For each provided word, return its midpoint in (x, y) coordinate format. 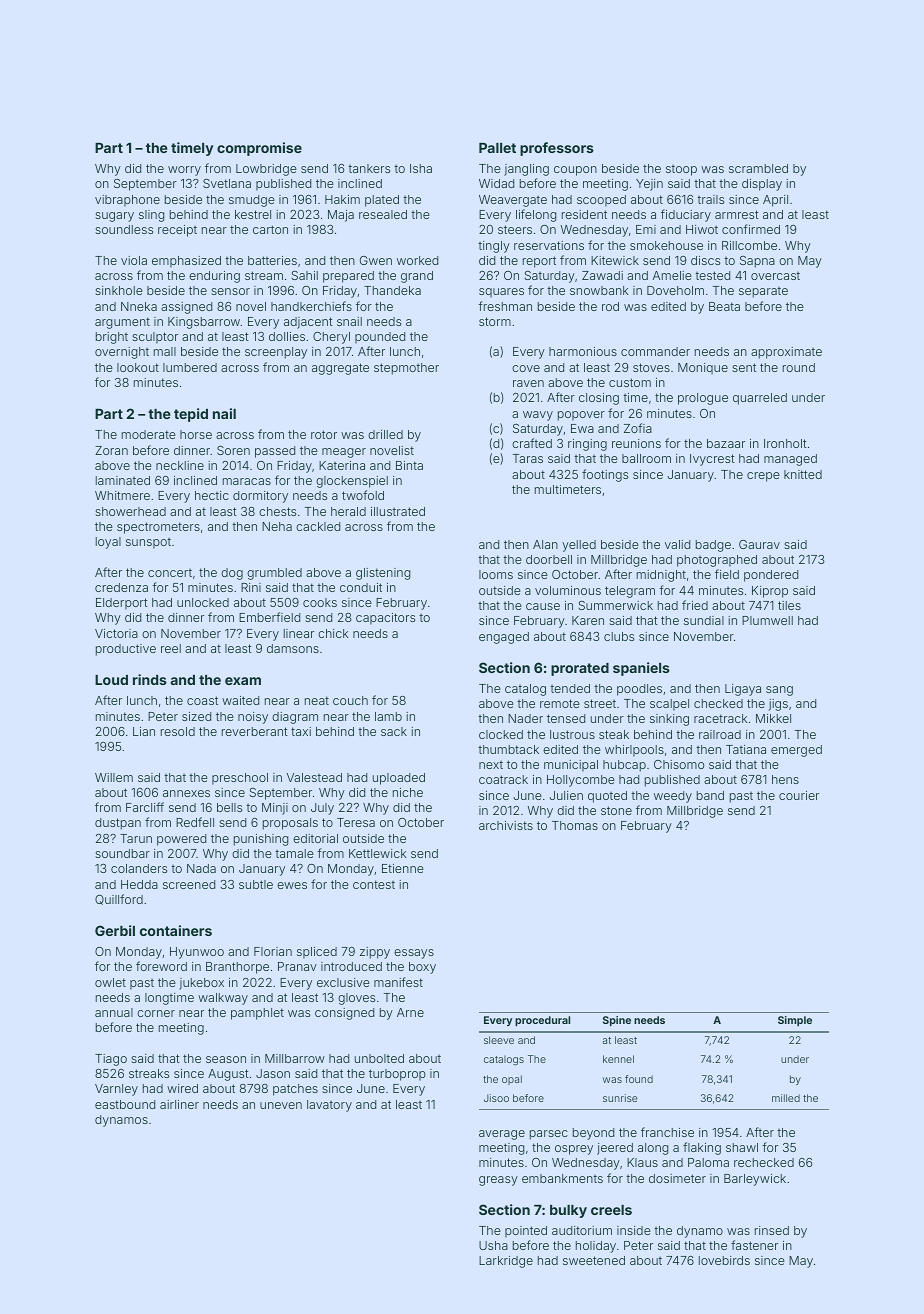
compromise (259, 149)
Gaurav (759, 544)
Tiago (111, 1060)
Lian (144, 731)
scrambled (758, 168)
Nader (525, 718)
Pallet (497, 148)
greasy (498, 1181)
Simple (795, 1021)
